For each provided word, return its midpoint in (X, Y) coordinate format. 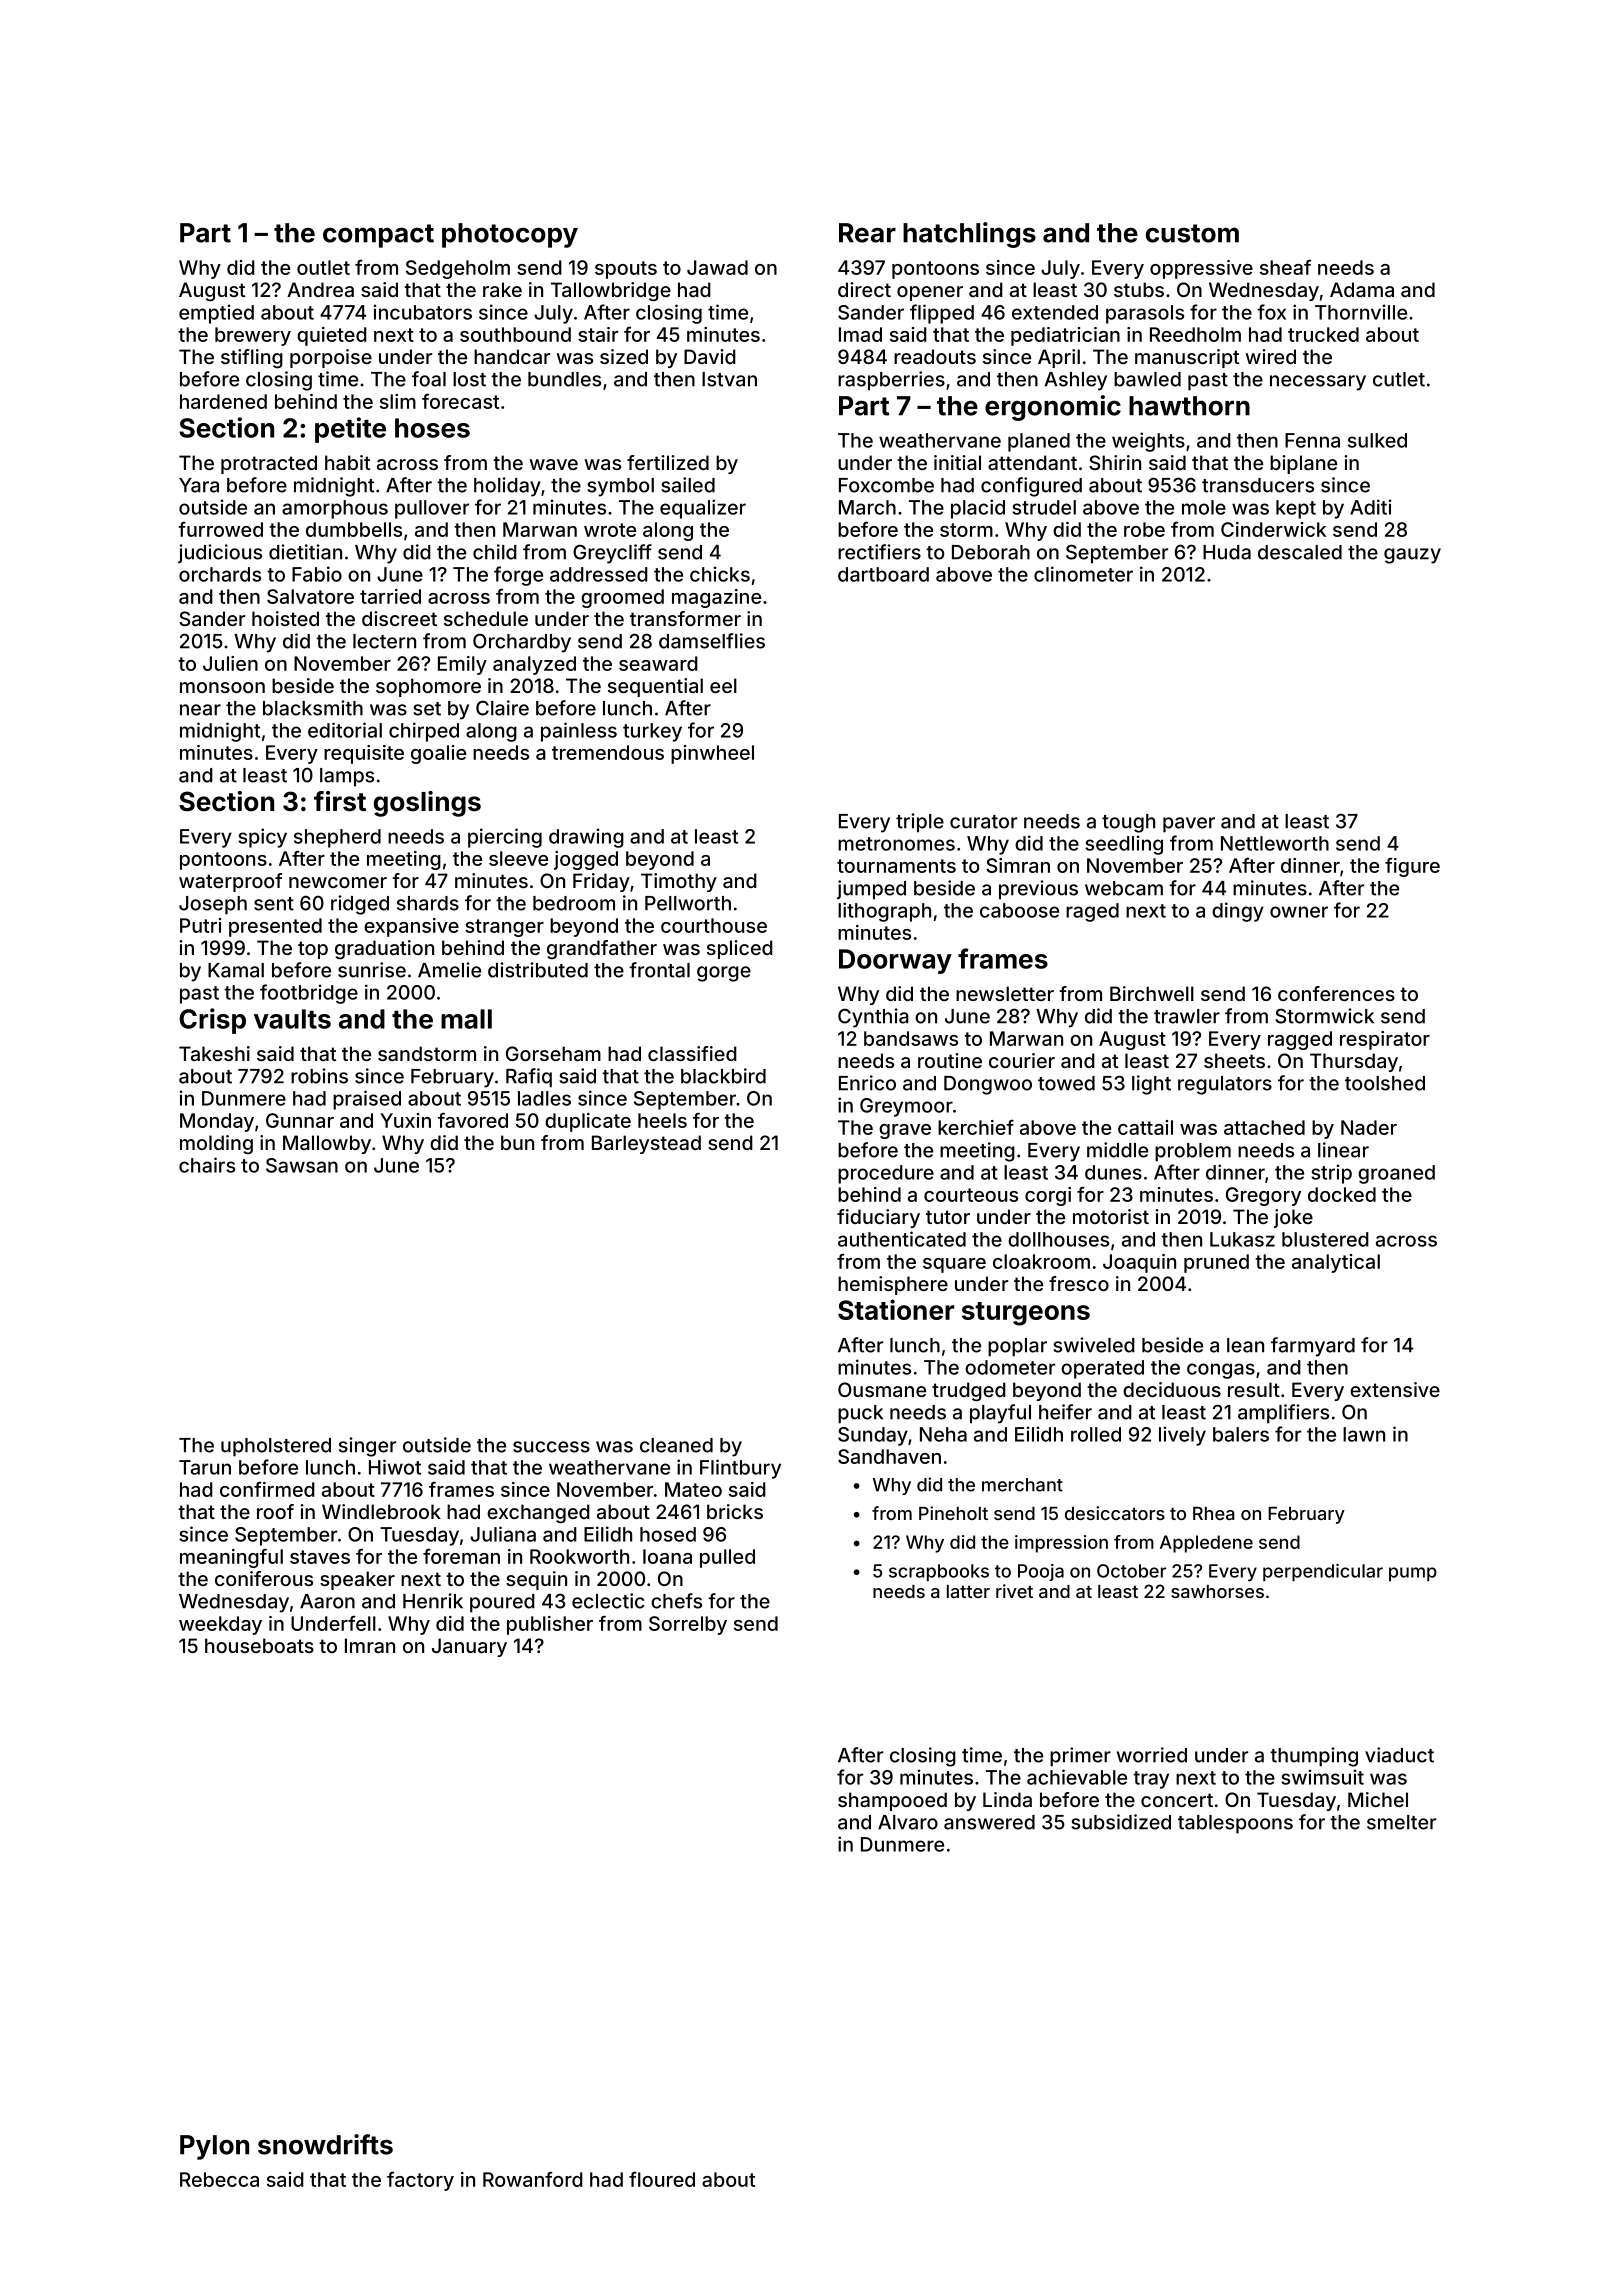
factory (420, 2181)
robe (1144, 529)
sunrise (372, 970)
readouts (935, 356)
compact (378, 236)
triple (920, 823)
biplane (1303, 464)
